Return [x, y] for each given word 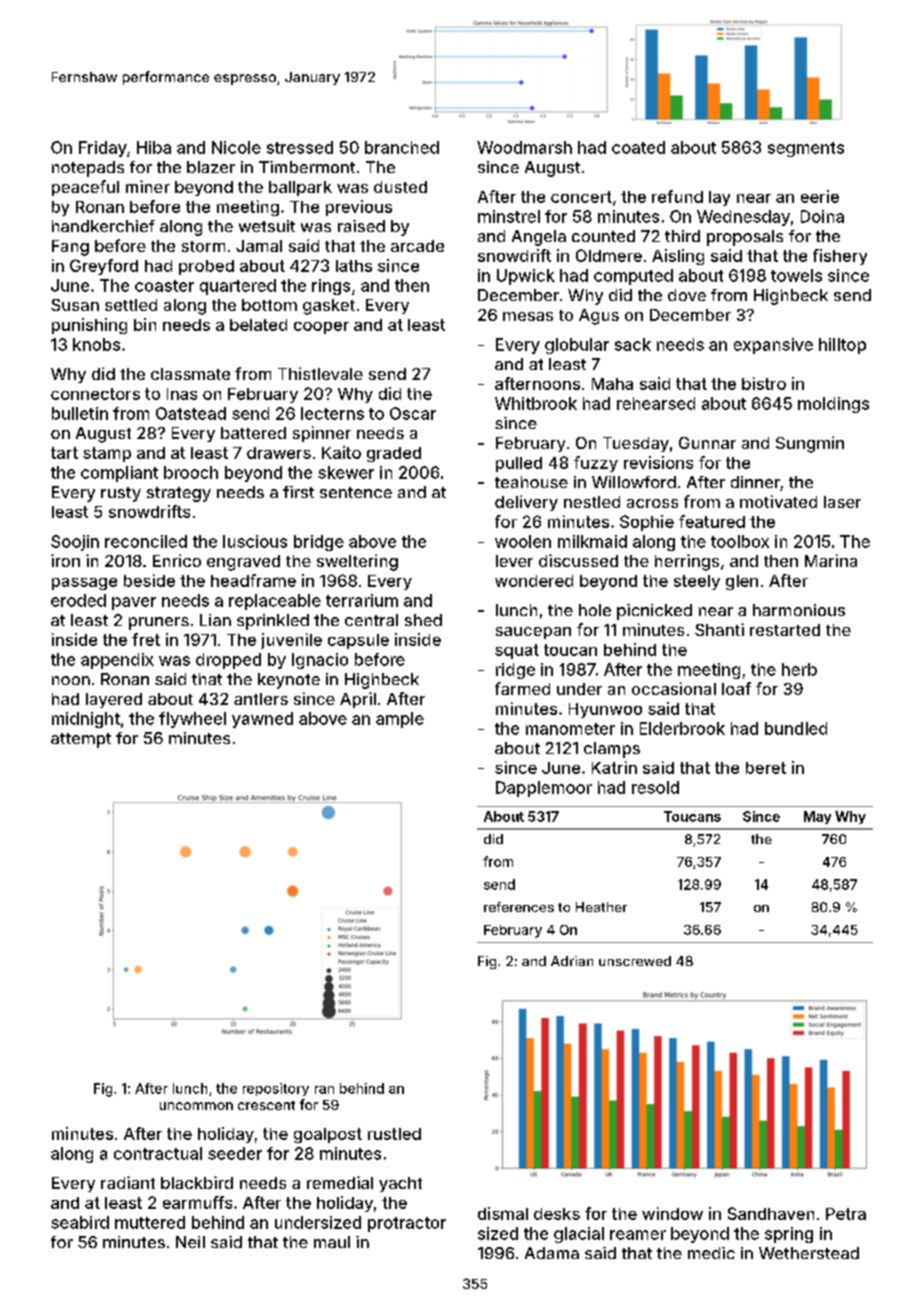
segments [806, 149]
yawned [262, 720]
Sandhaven [771, 1213]
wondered [534, 581]
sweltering [357, 562]
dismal [503, 1213]
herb [799, 669]
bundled [796, 728]
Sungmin [810, 444]
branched [402, 147]
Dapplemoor [544, 789]
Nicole [236, 147]
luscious [255, 541]
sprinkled [273, 622]
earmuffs [197, 1202]
